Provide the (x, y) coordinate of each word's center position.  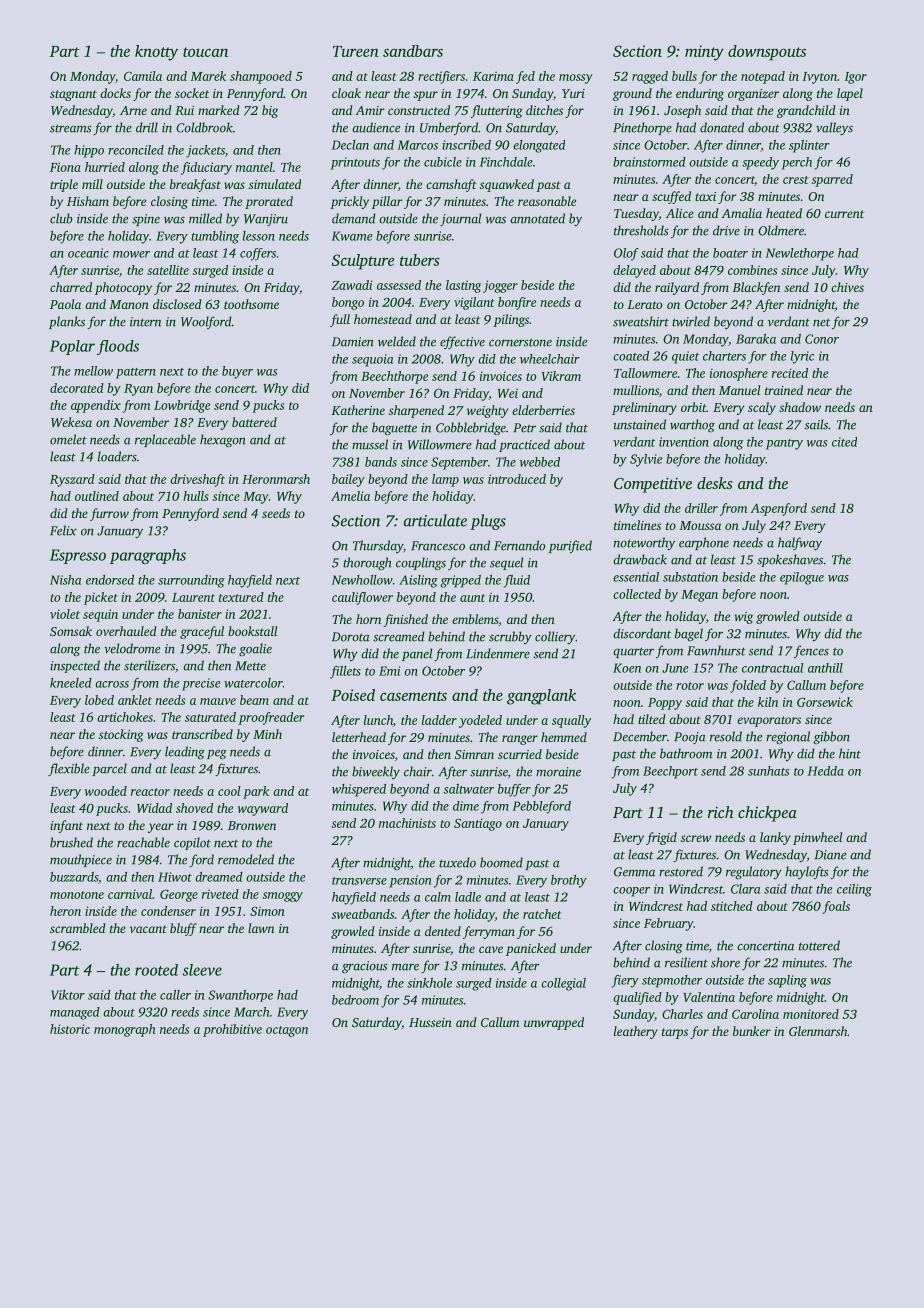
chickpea (767, 814)
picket (101, 598)
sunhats (768, 771)
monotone (77, 895)
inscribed (466, 145)
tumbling (215, 237)
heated (784, 213)
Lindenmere (498, 653)
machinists (407, 823)
